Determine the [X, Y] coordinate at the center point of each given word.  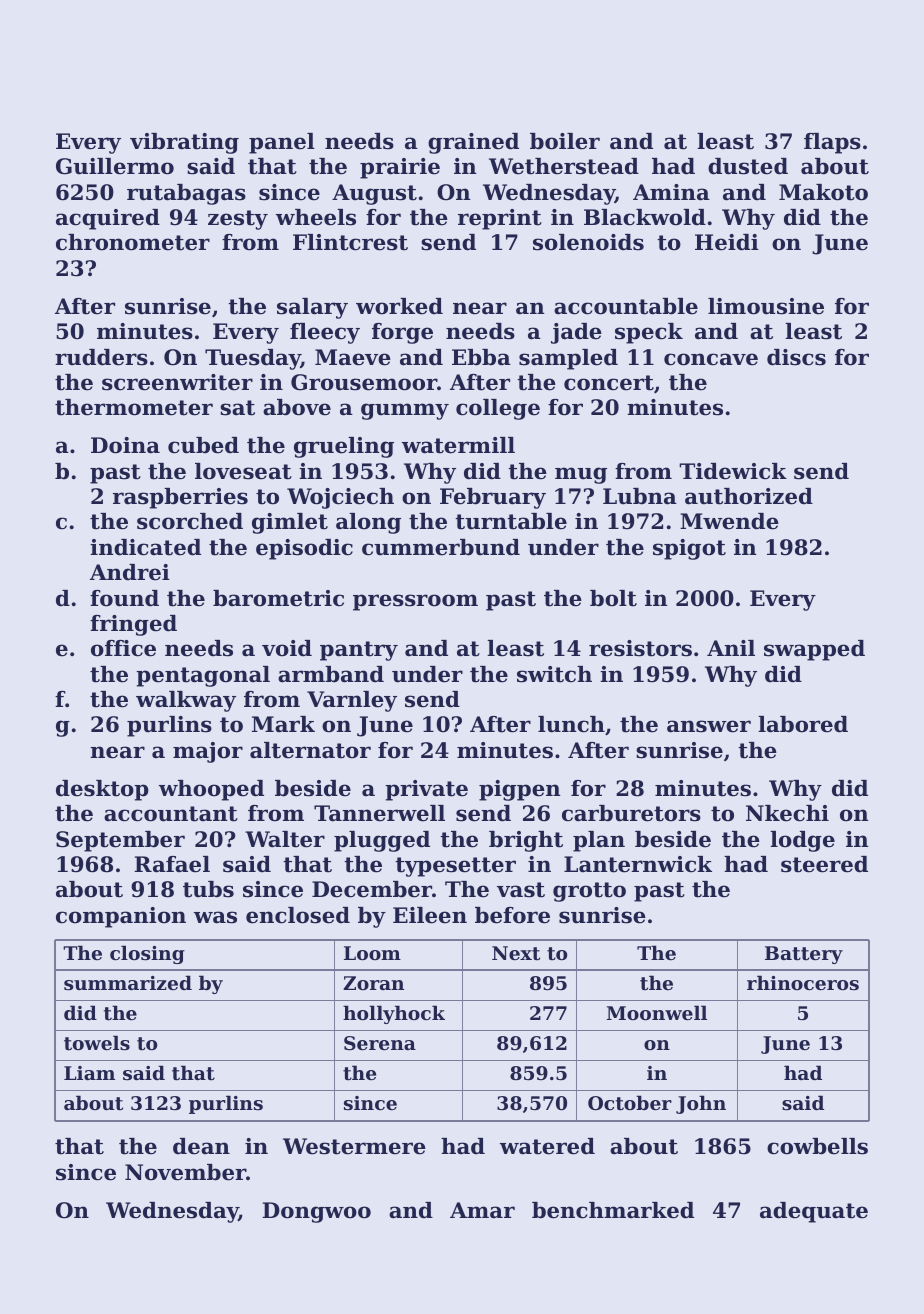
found [124, 598]
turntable [511, 521]
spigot [689, 549]
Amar [482, 1210]
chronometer [133, 242]
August [374, 194]
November [185, 1172]
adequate [814, 1212]
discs [796, 357]
